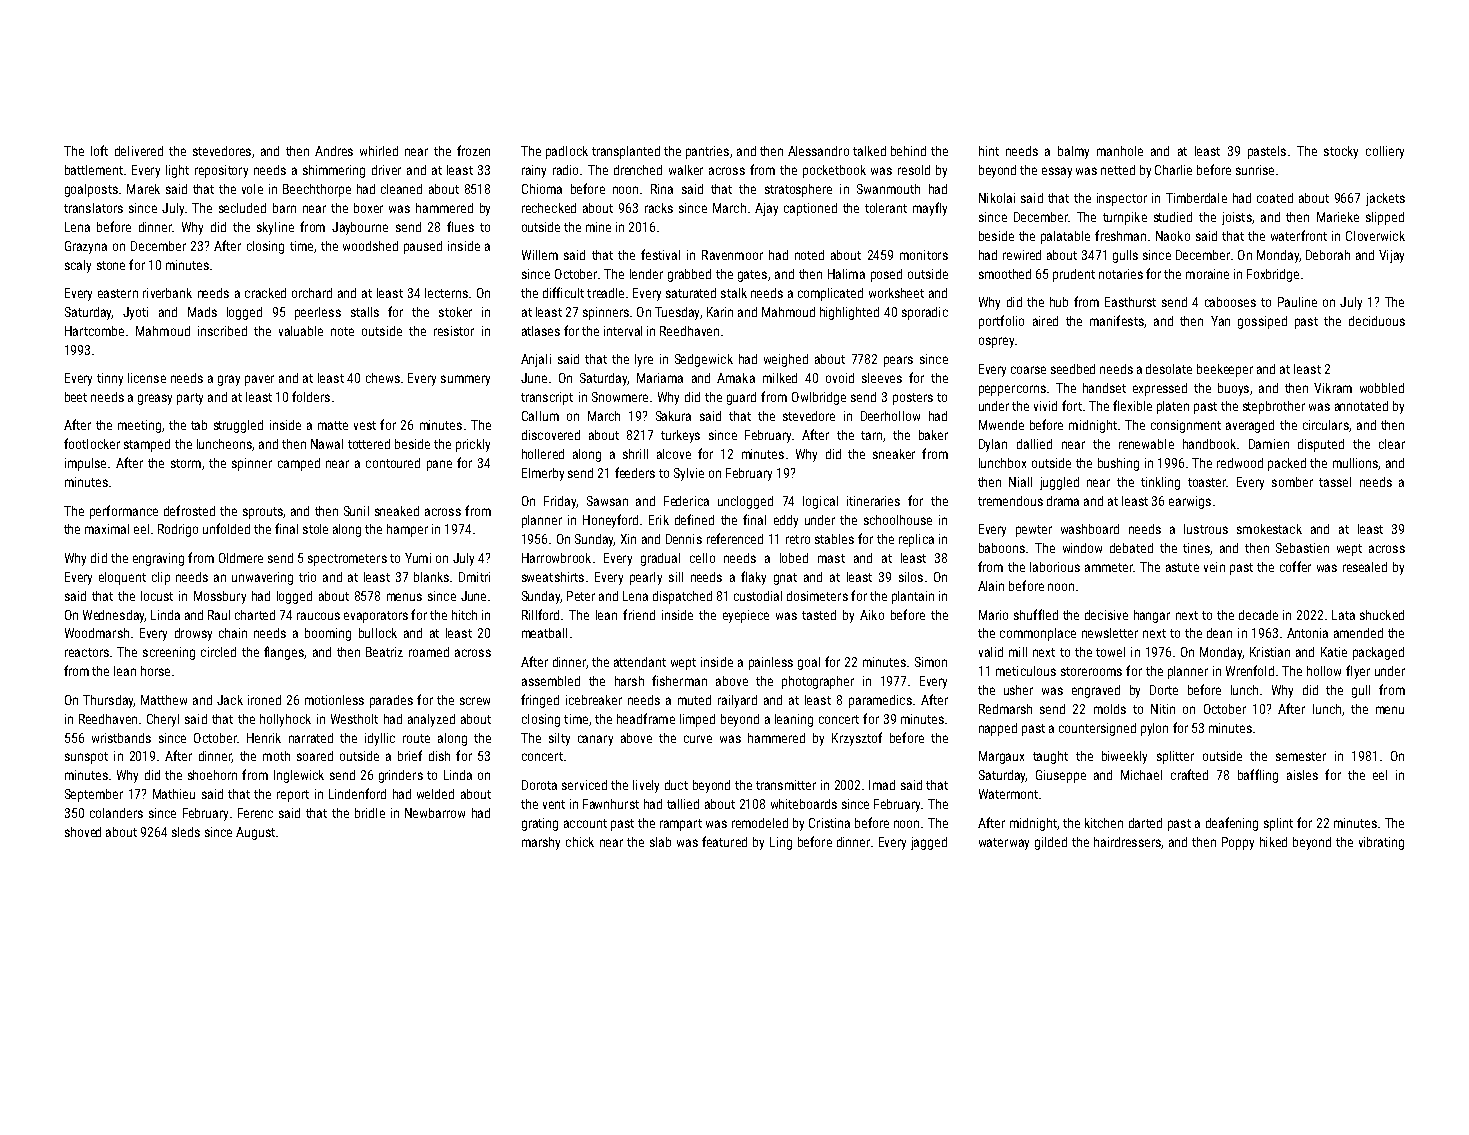  Describe the element at coordinates (541, 843) in the document. I see `marshy` at that location.
